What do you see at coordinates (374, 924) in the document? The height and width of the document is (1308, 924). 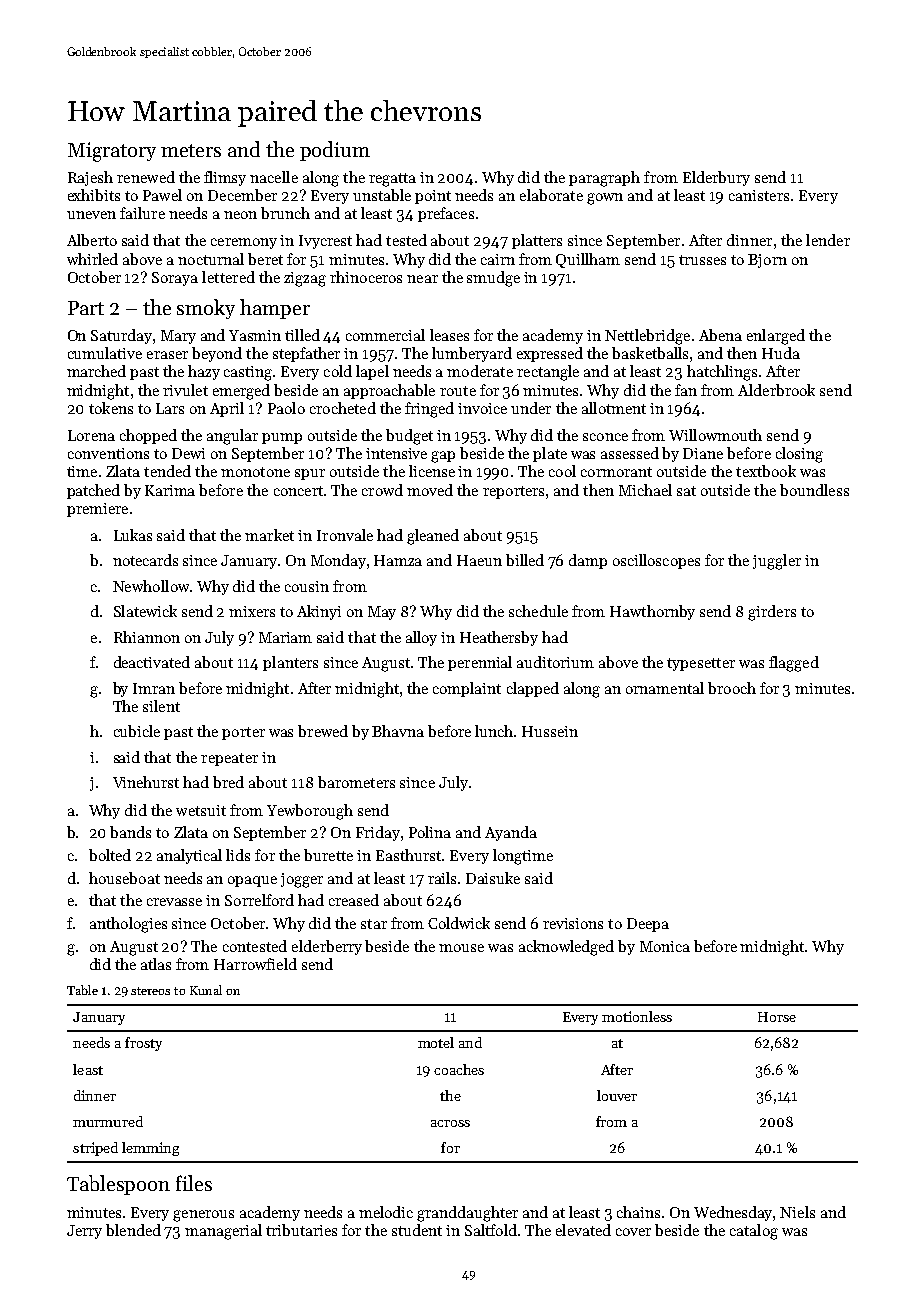 I see `star` at bounding box center [374, 924].
